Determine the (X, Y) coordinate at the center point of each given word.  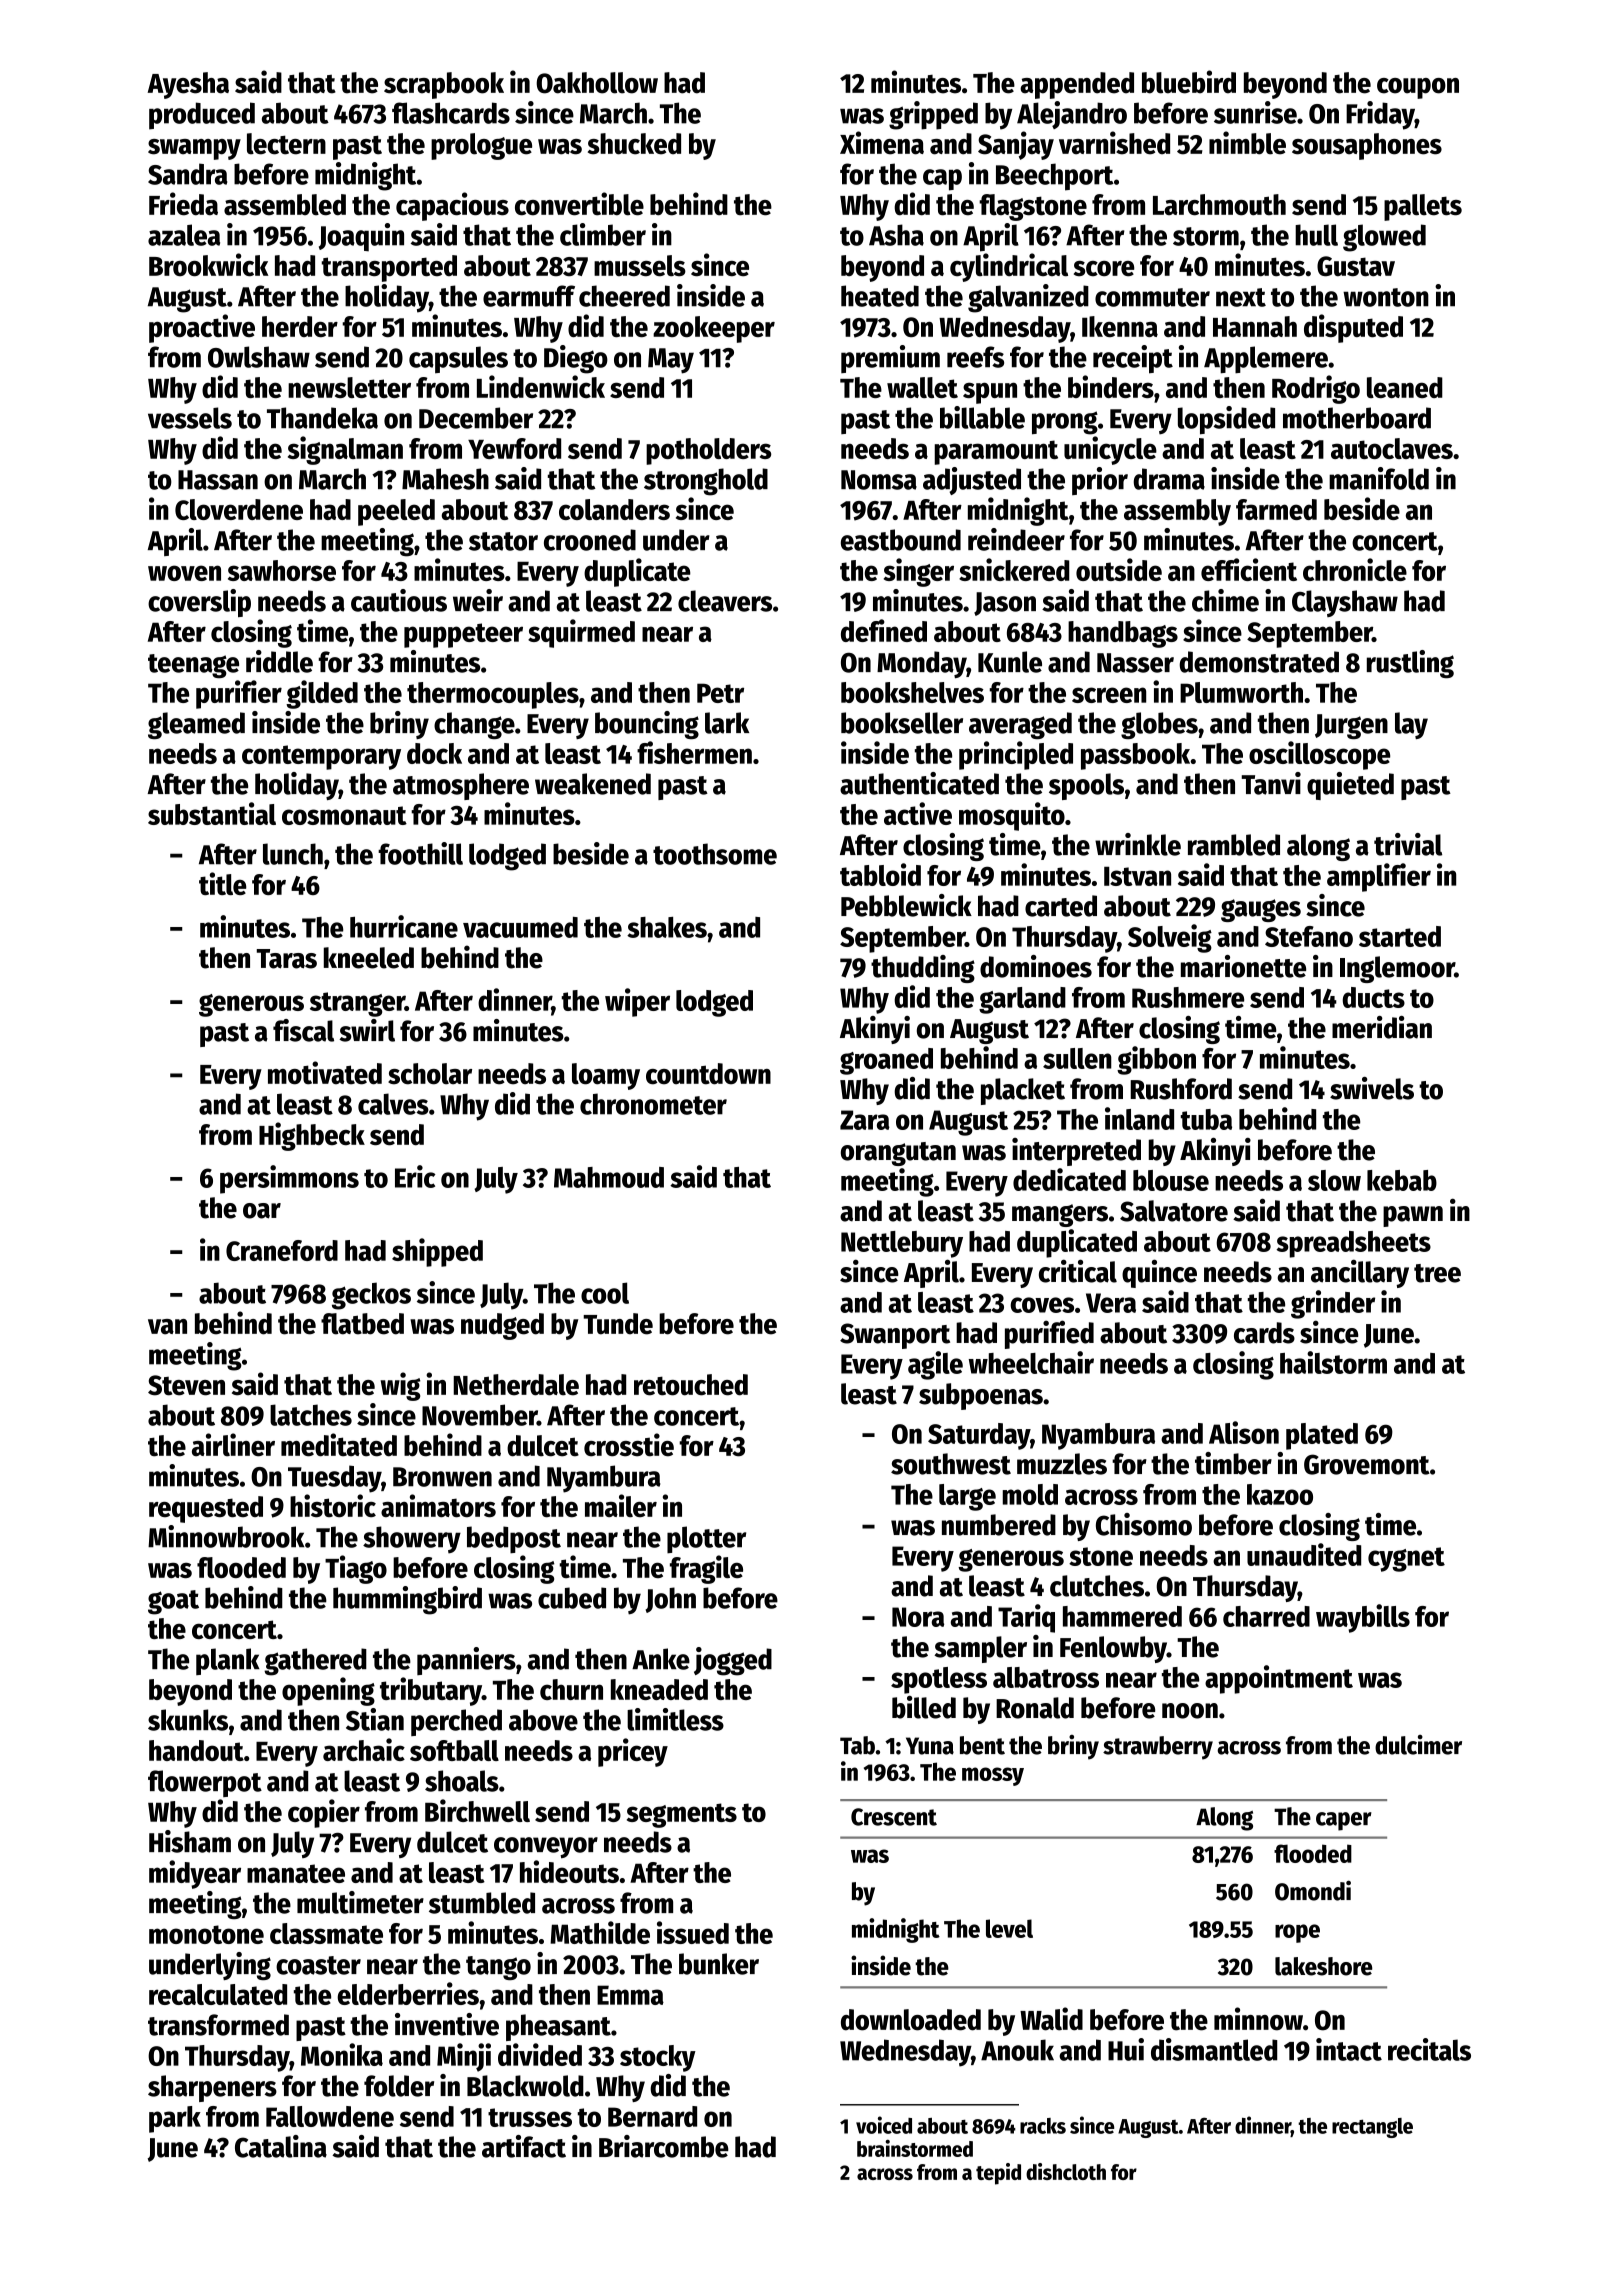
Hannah (1255, 326)
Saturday (979, 1436)
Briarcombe (664, 2146)
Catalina (281, 2146)
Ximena (882, 143)
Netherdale (516, 1385)
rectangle (1372, 2128)
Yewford (514, 448)
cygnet (1406, 1559)
